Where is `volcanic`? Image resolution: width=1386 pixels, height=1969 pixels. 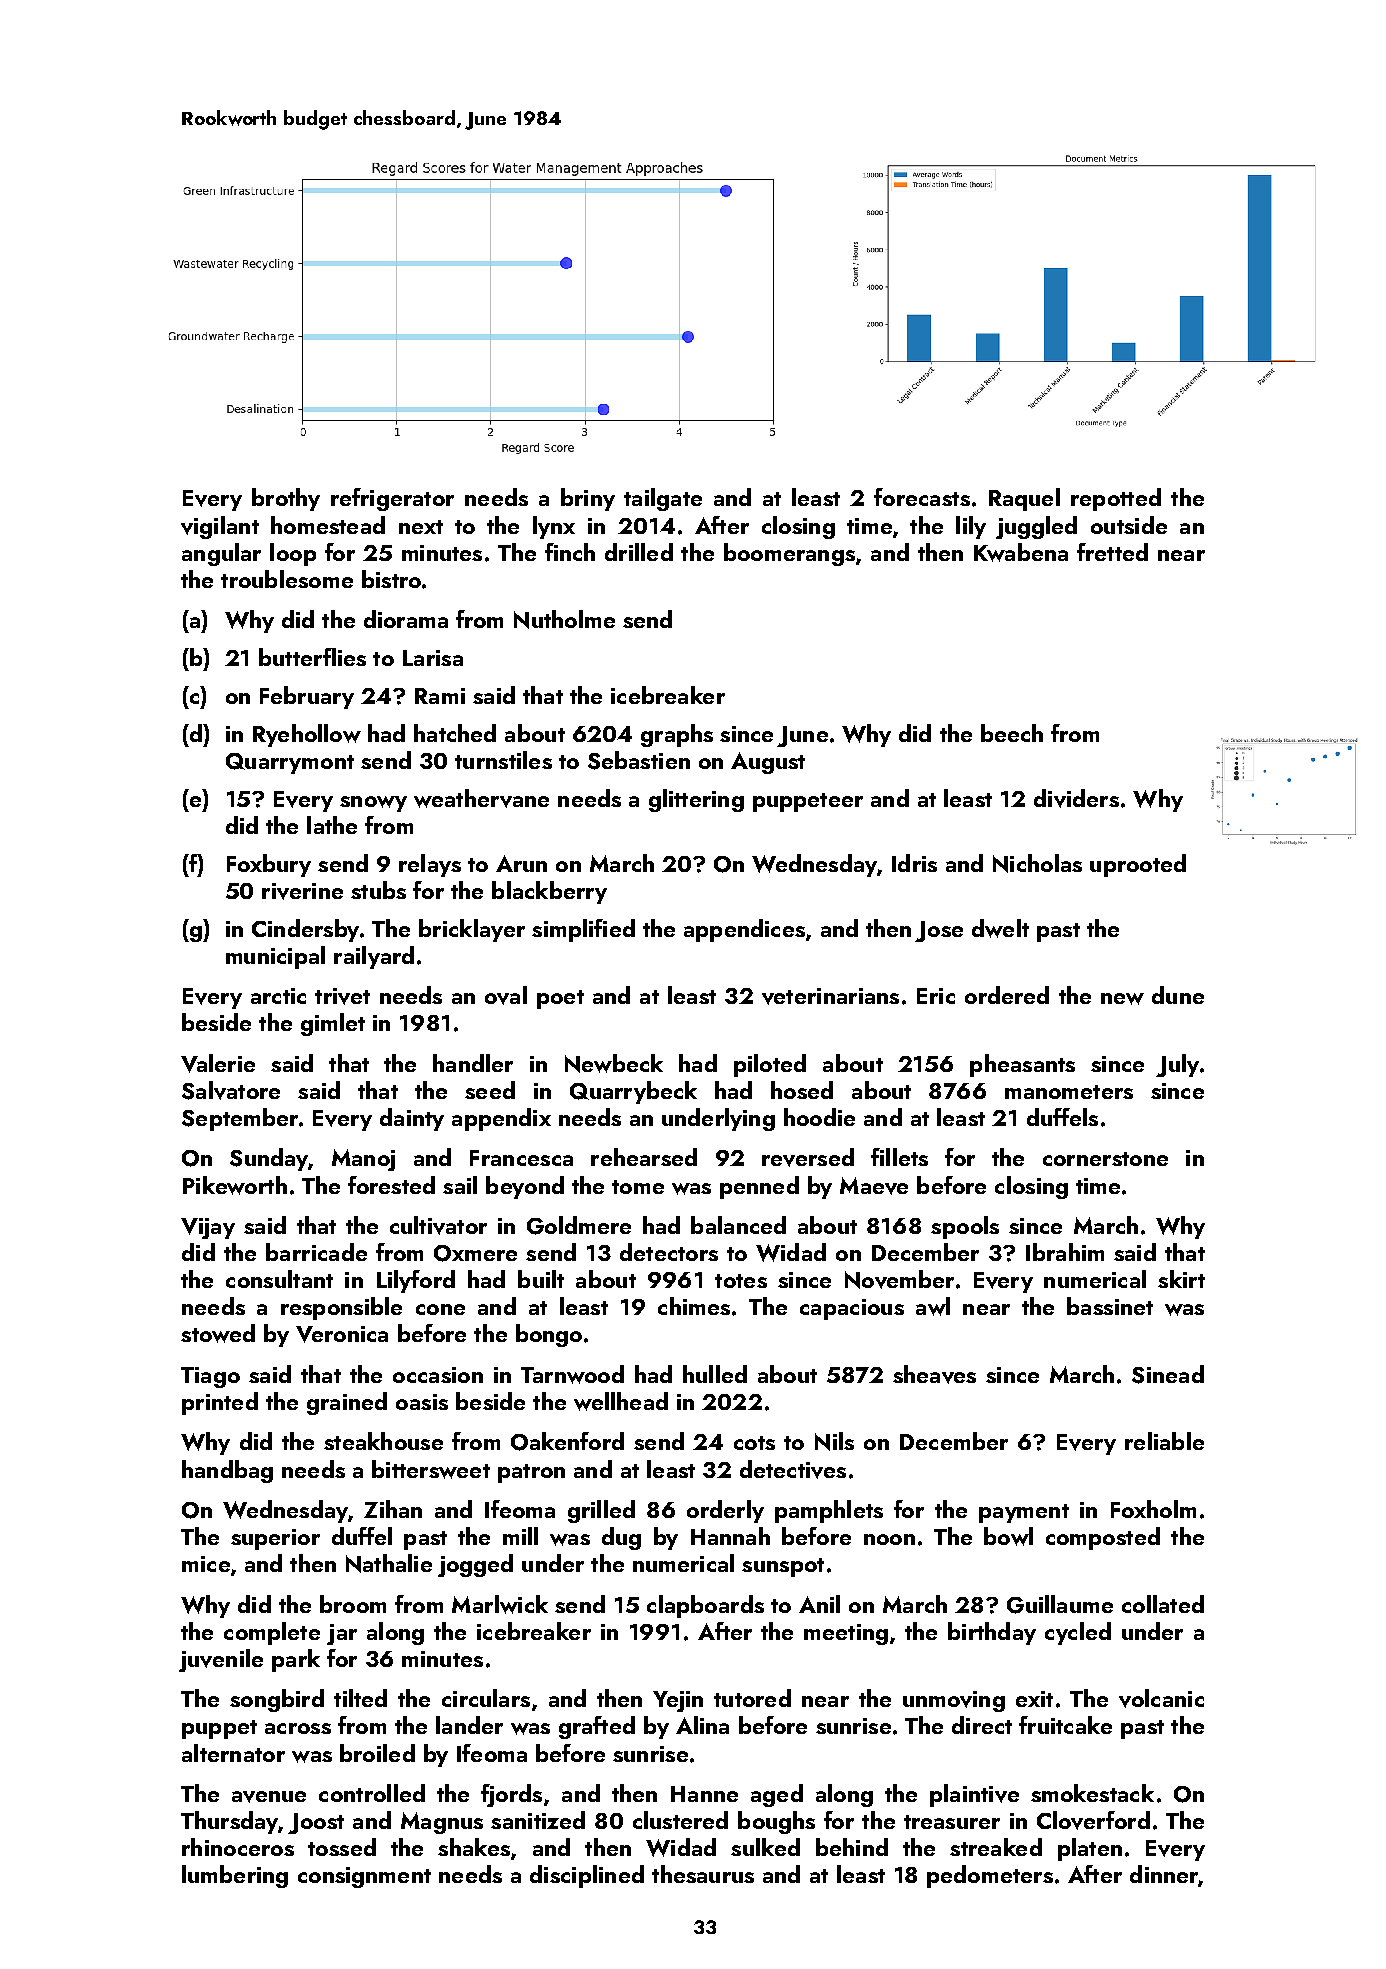 volcanic is located at coordinates (1161, 1698).
